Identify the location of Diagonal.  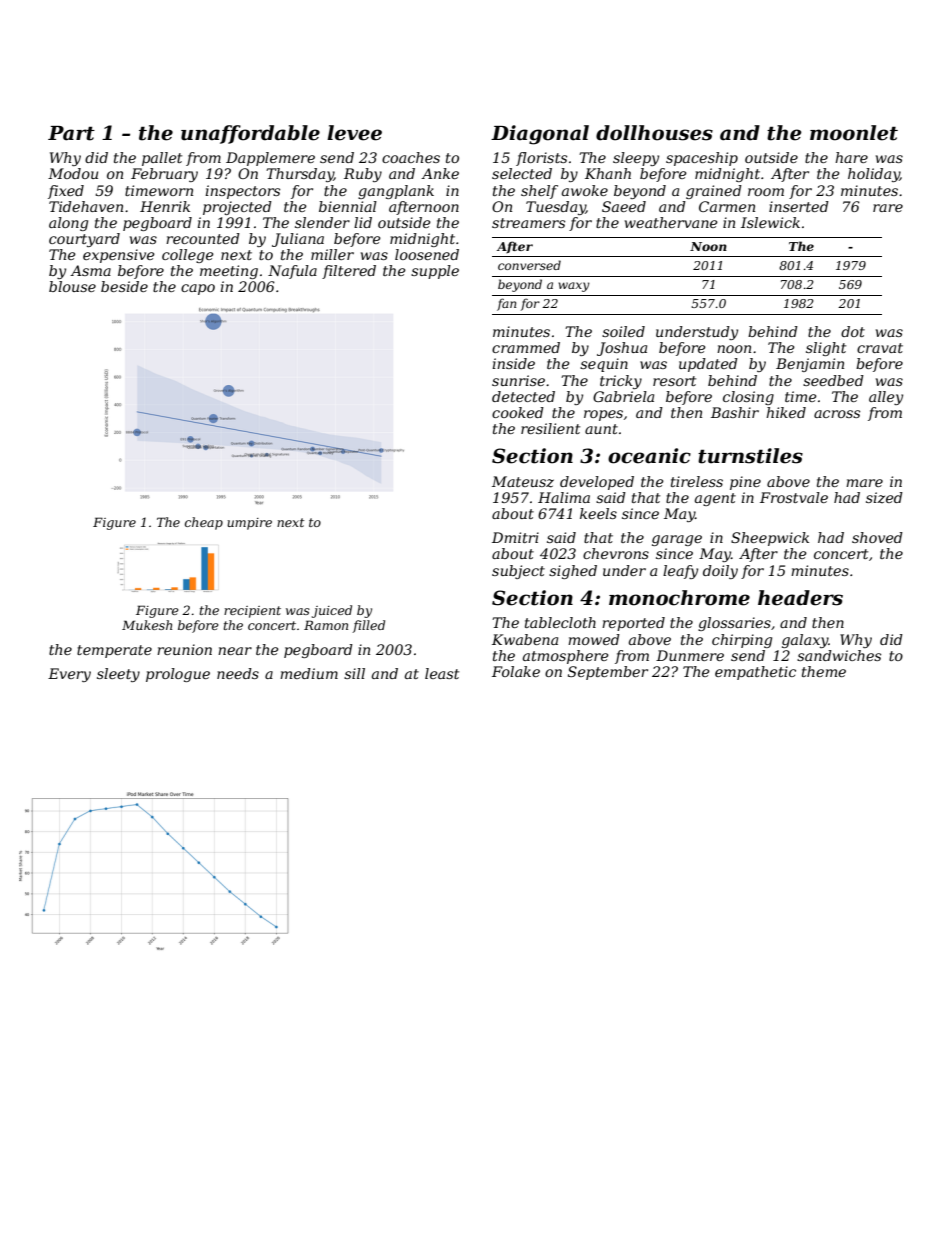
(540, 135).
